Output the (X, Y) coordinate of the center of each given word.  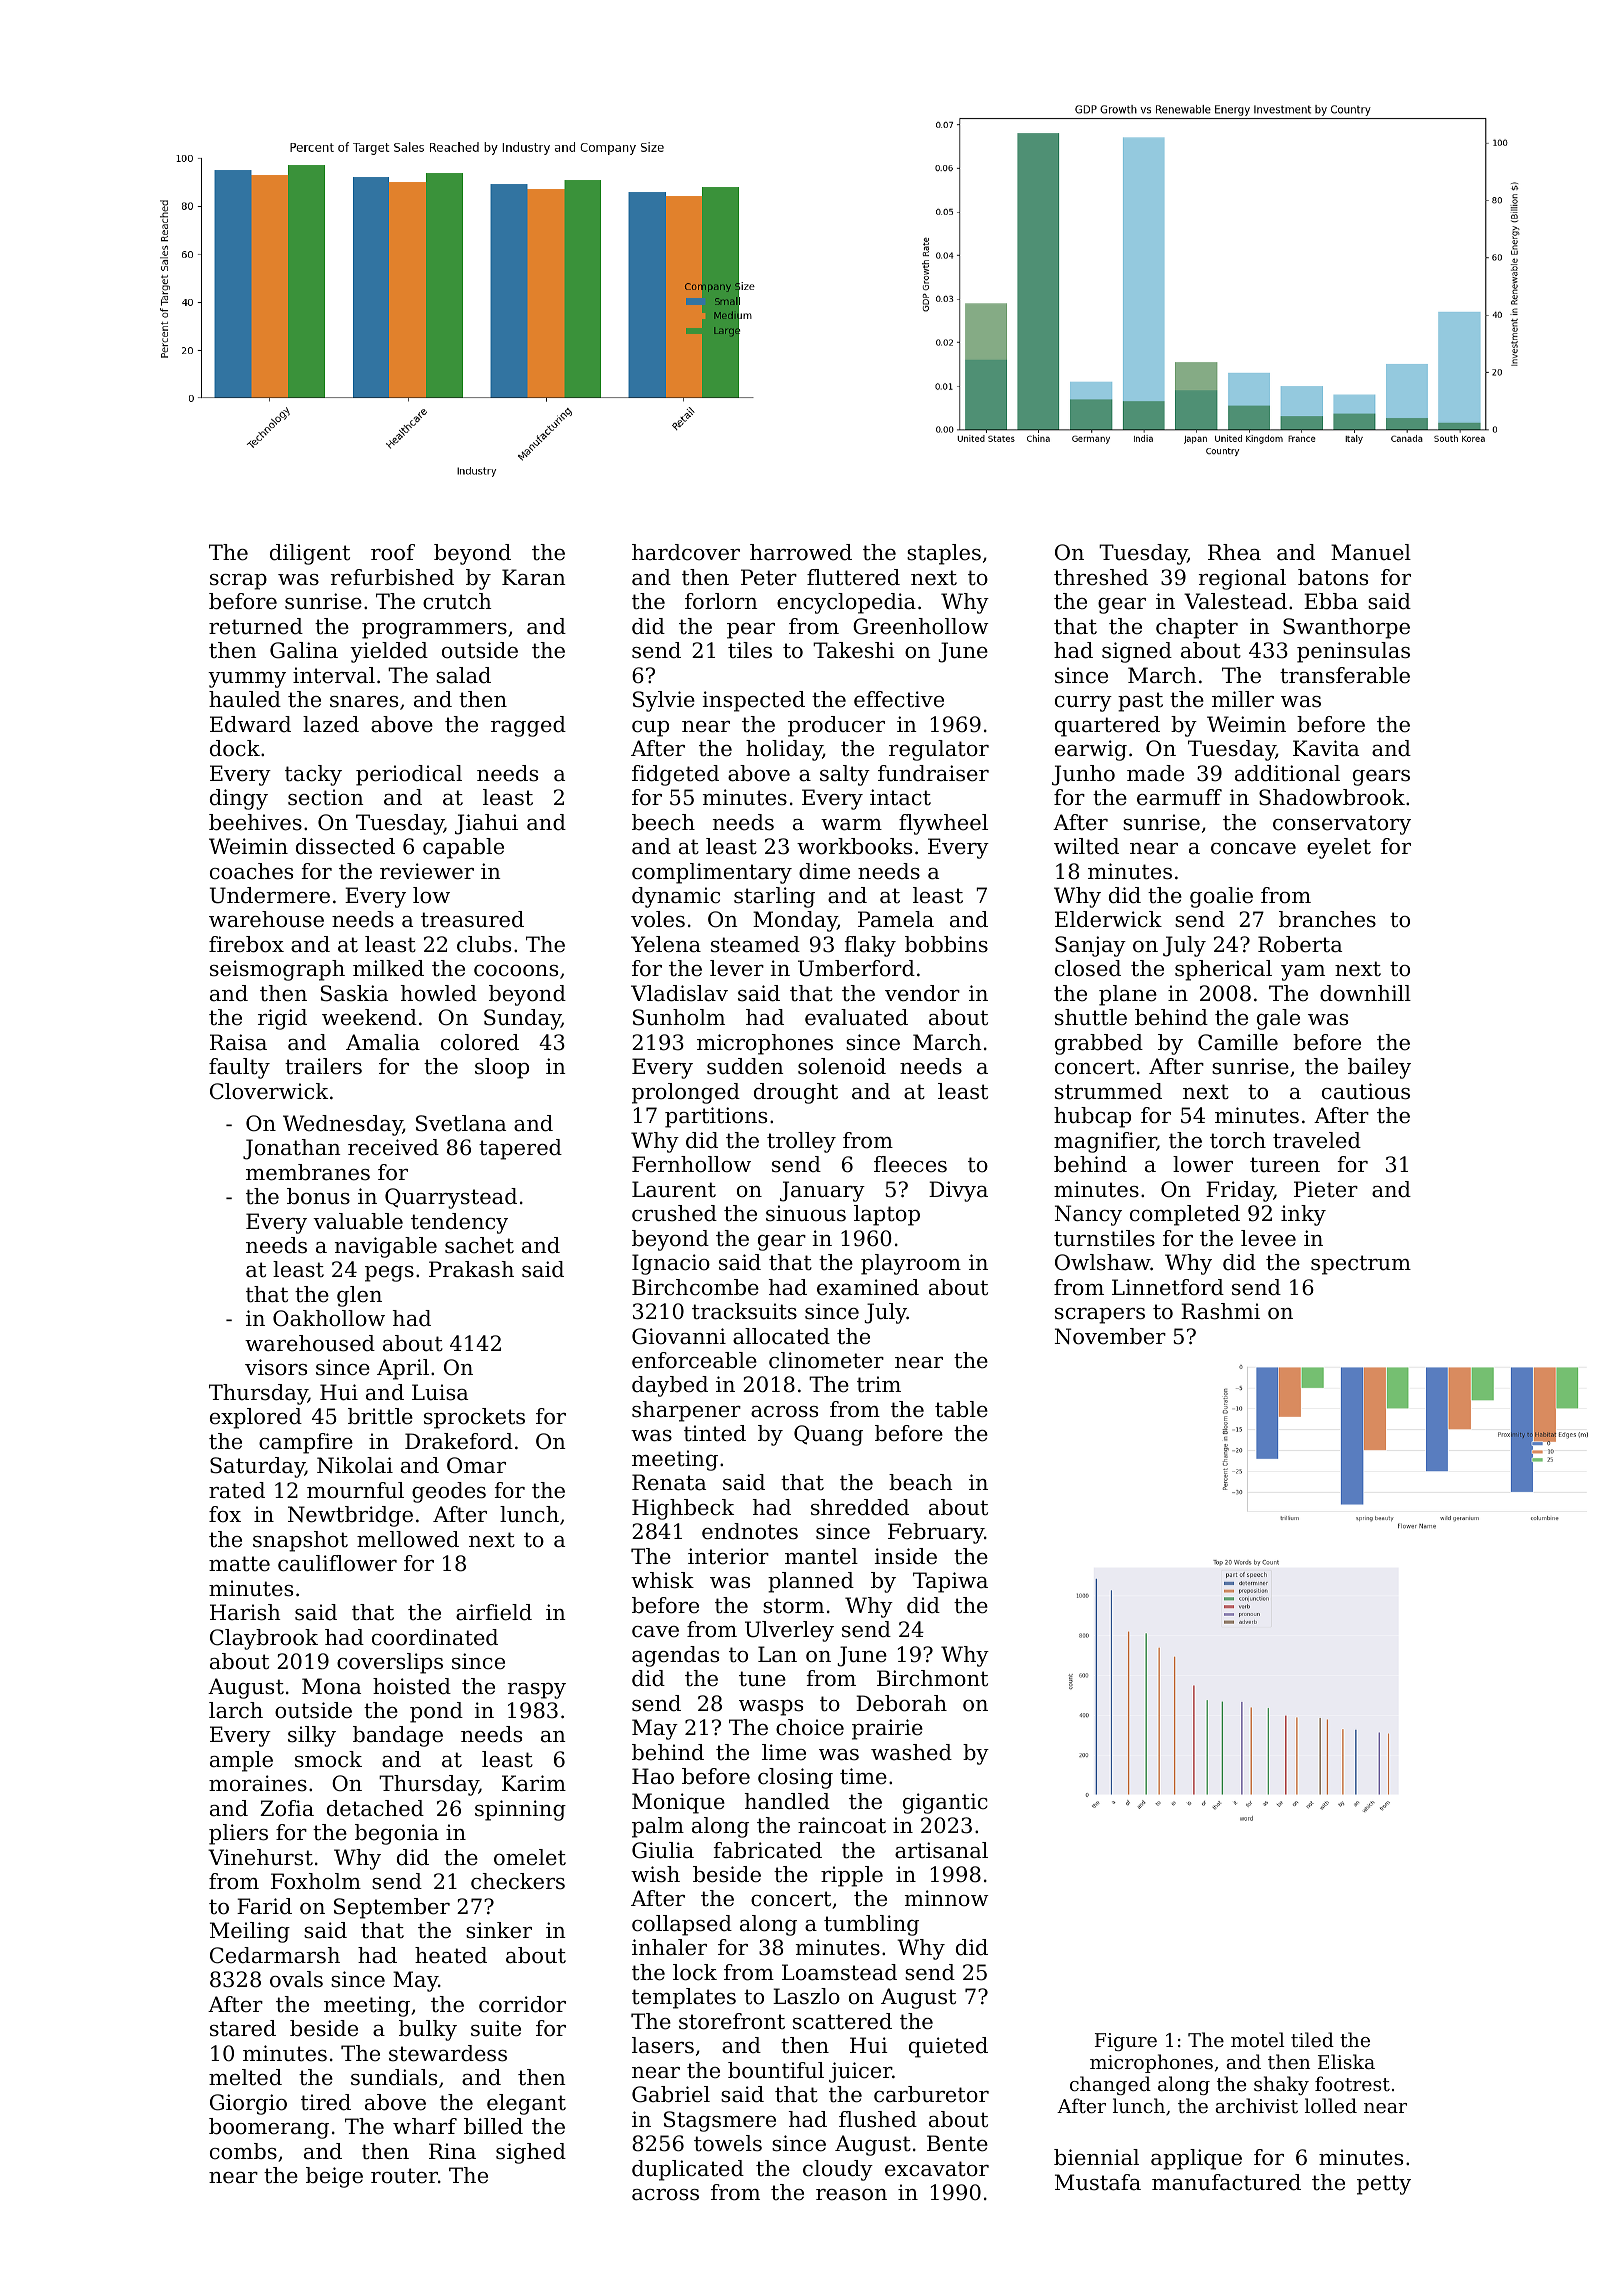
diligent (310, 554)
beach (921, 1482)
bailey (1379, 1068)
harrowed (801, 552)
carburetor (931, 2094)
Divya (958, 1191)
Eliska (1346, 2061)
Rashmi (1220, 1311)
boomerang (269, 2128)
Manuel (1371, 552)
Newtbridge (350, 1516)
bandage (398, 1736)
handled (787, 1801)
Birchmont (932, 1678)
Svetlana (461, 1123)
